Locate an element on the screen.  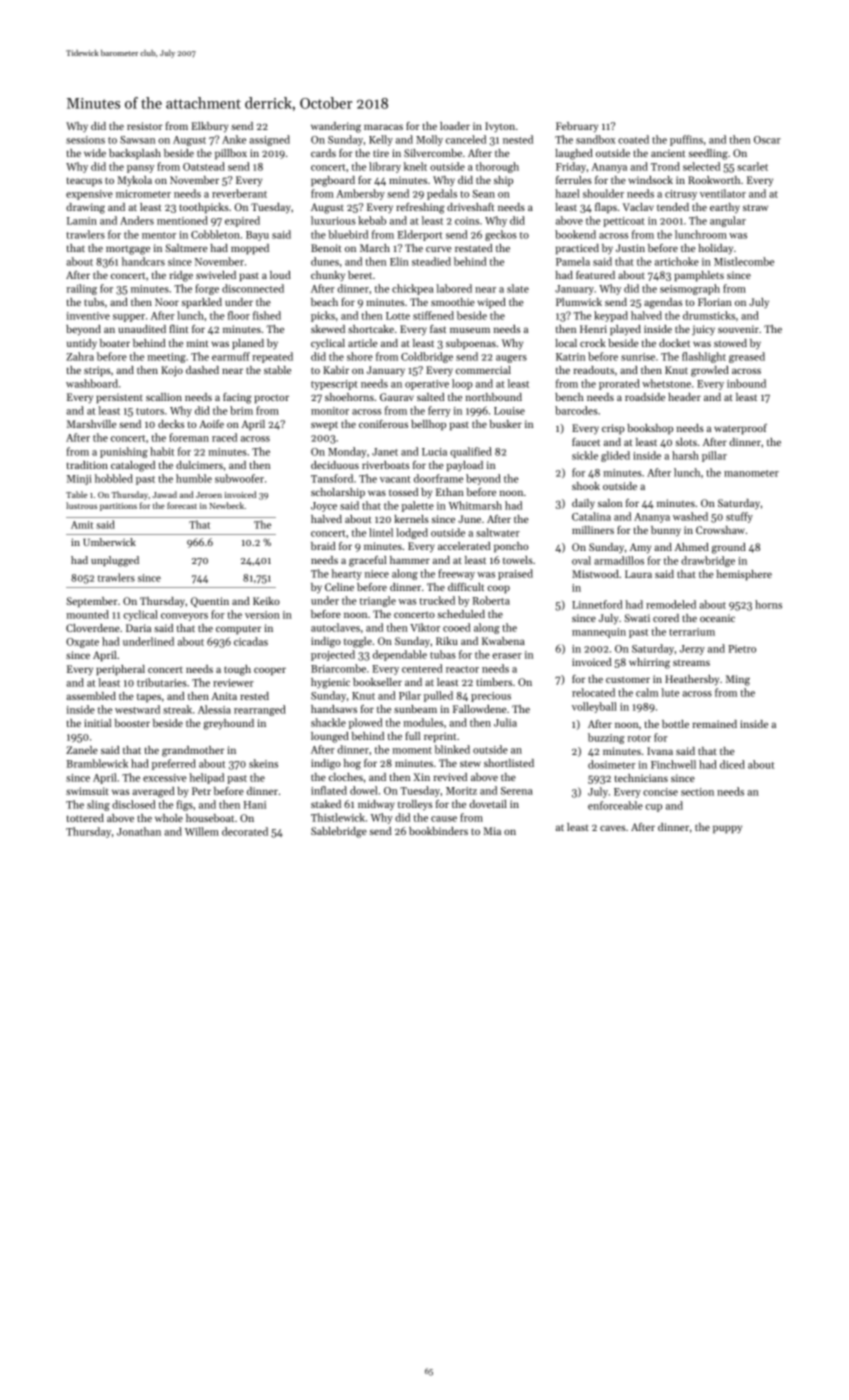
mint is located at coordinates (198, 343).
